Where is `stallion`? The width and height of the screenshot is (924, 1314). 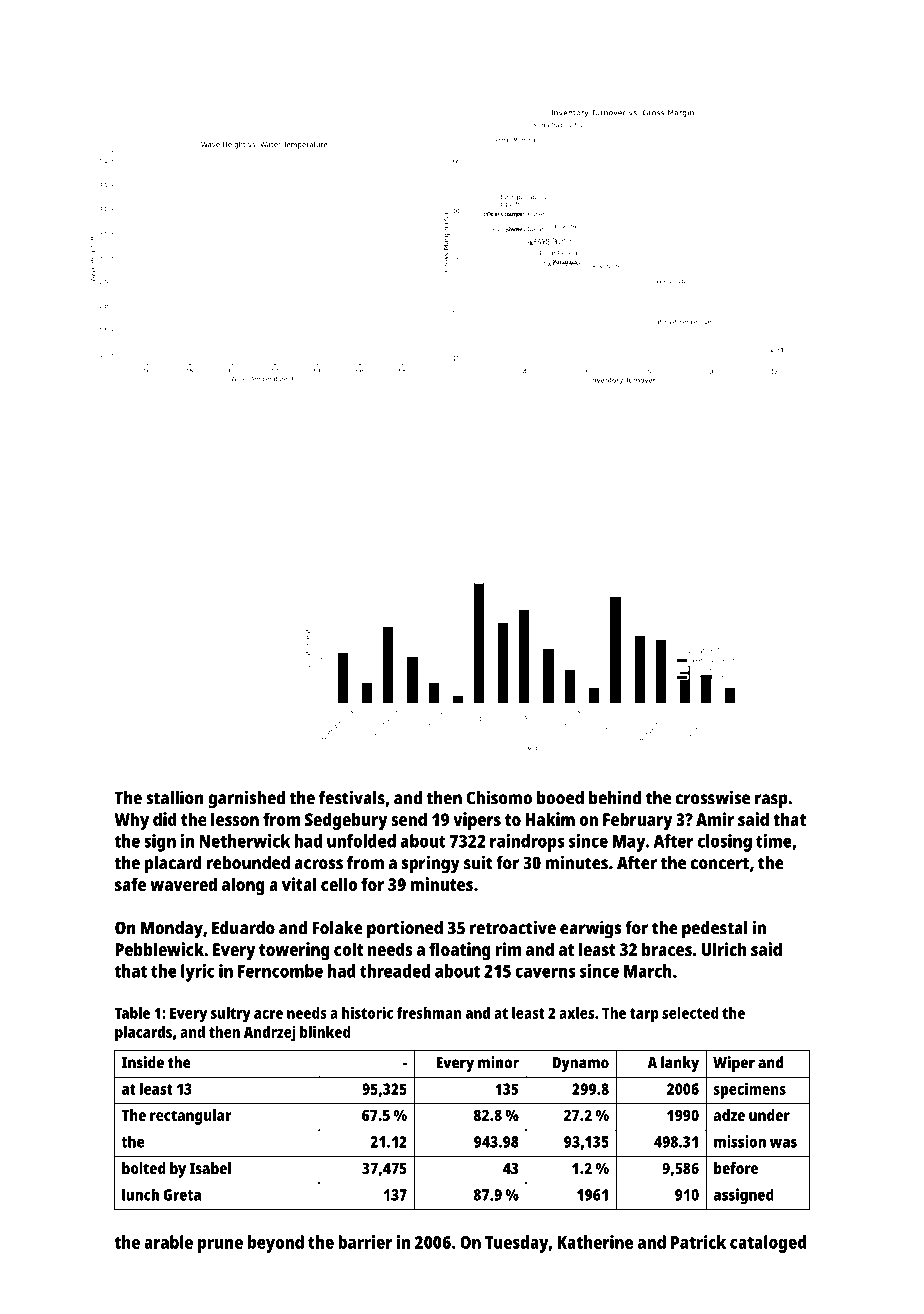
stallion is located at coordinates (175, 797).
